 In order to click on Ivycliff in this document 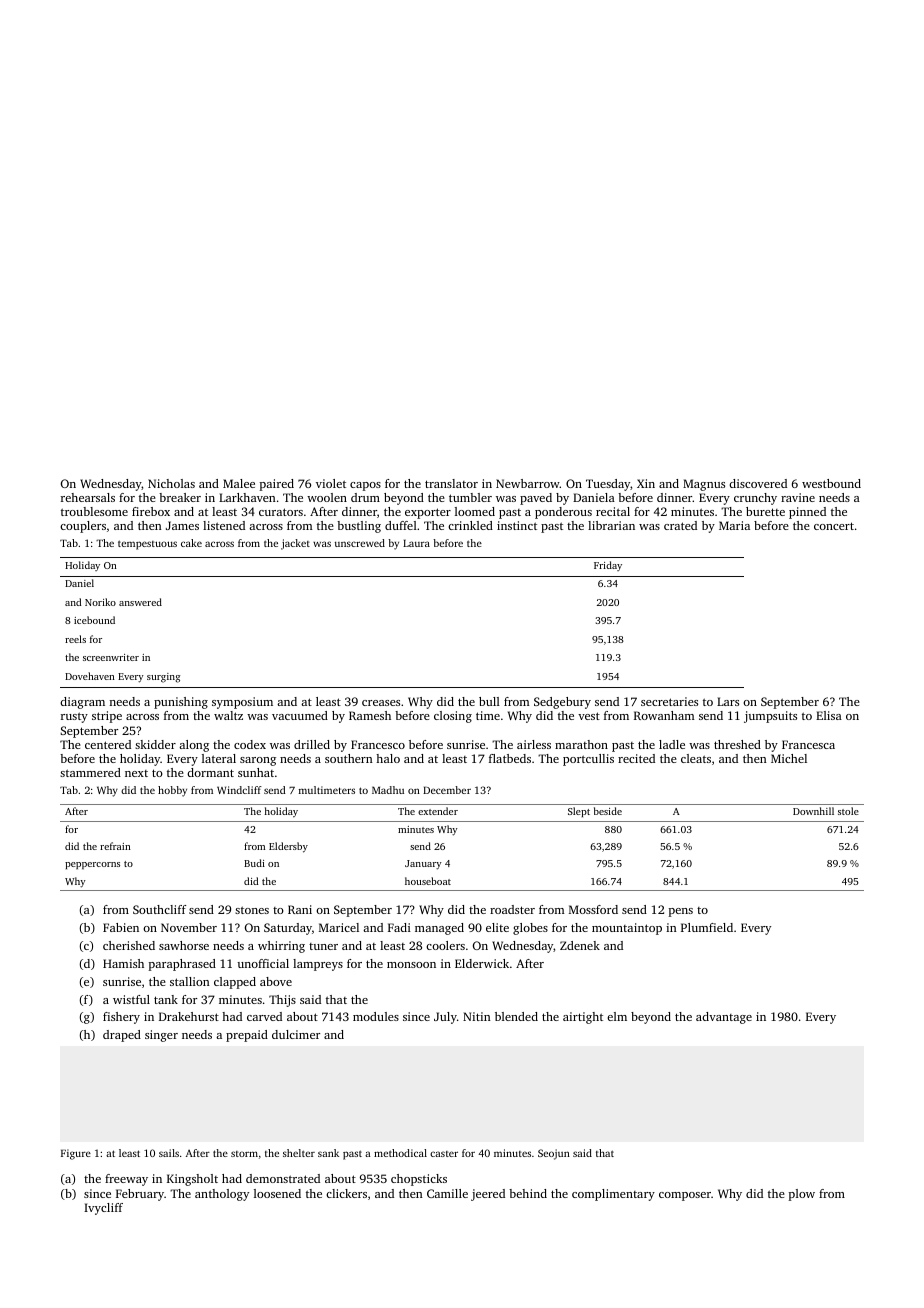, I will do `click(103, 1209)`.
